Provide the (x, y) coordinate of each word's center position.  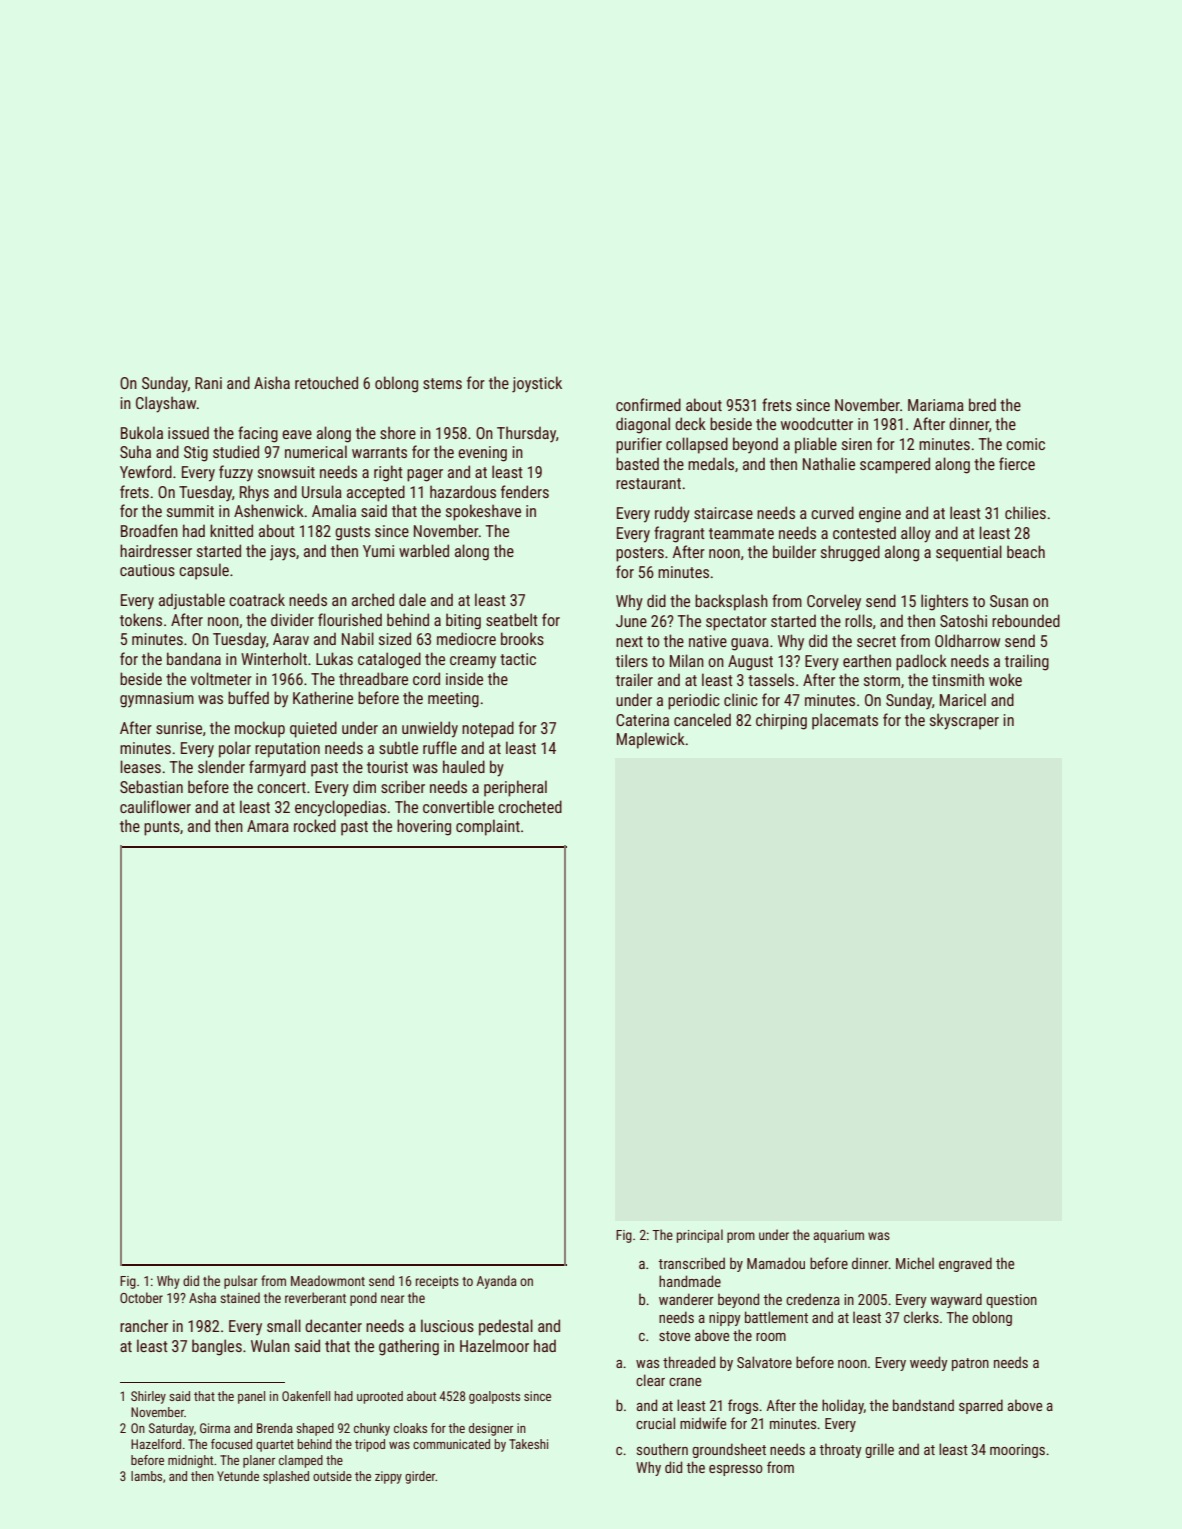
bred (982, 404)
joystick (537, 384)
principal (700, 1236)
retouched (326, 382)
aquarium (838, 1236)
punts (162, 828)
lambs (146, 1476)
